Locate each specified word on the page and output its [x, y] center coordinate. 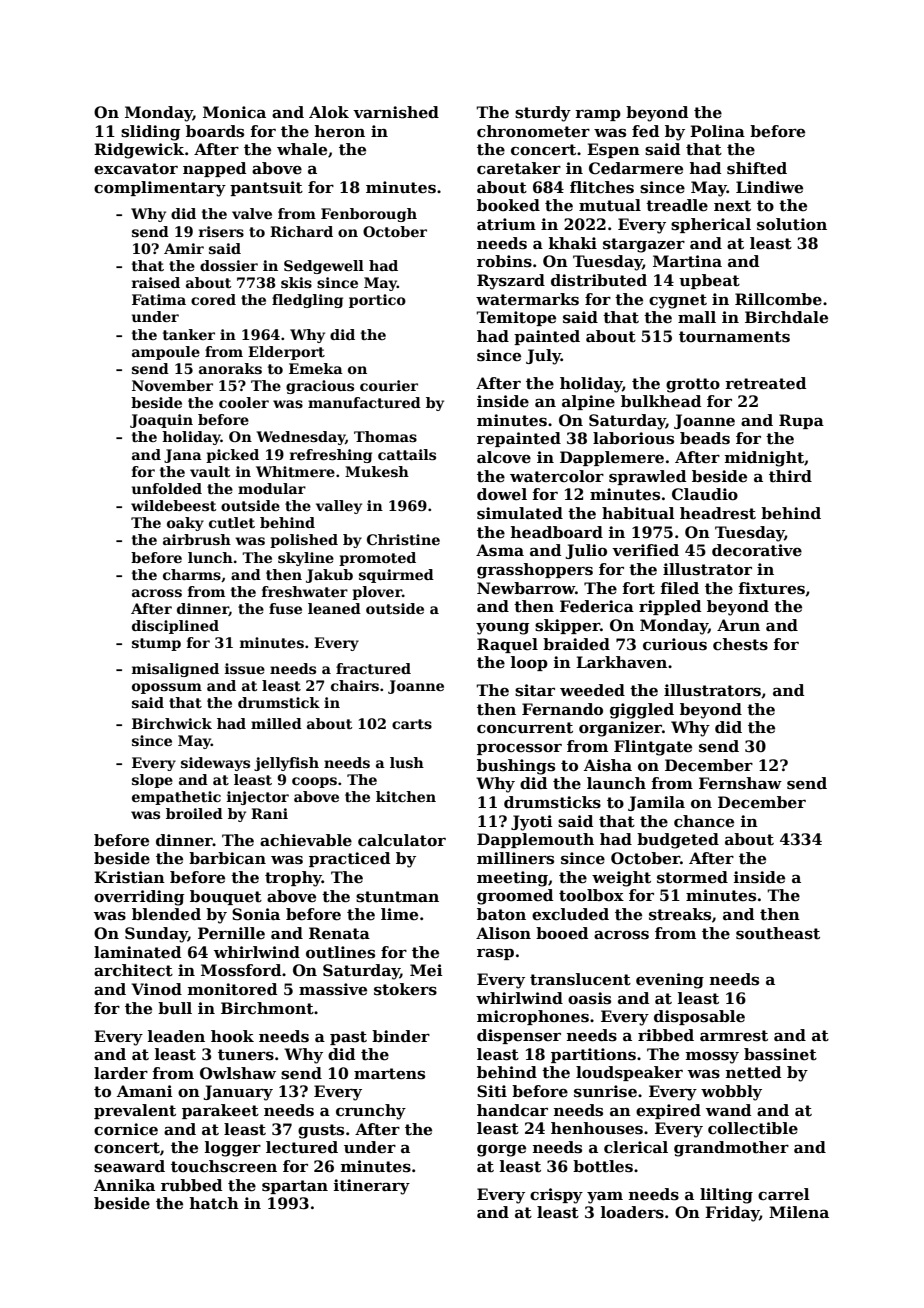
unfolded [167, 488]
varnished [396, 112]
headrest [718, 513]
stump [156, 644]
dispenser [519, 1036]
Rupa [801, 421]
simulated [520, 513]
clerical [636, 1147]
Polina [717, 131]
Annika [124, 1185]
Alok [329, 112]
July [543, 357]
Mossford [241, 970]
